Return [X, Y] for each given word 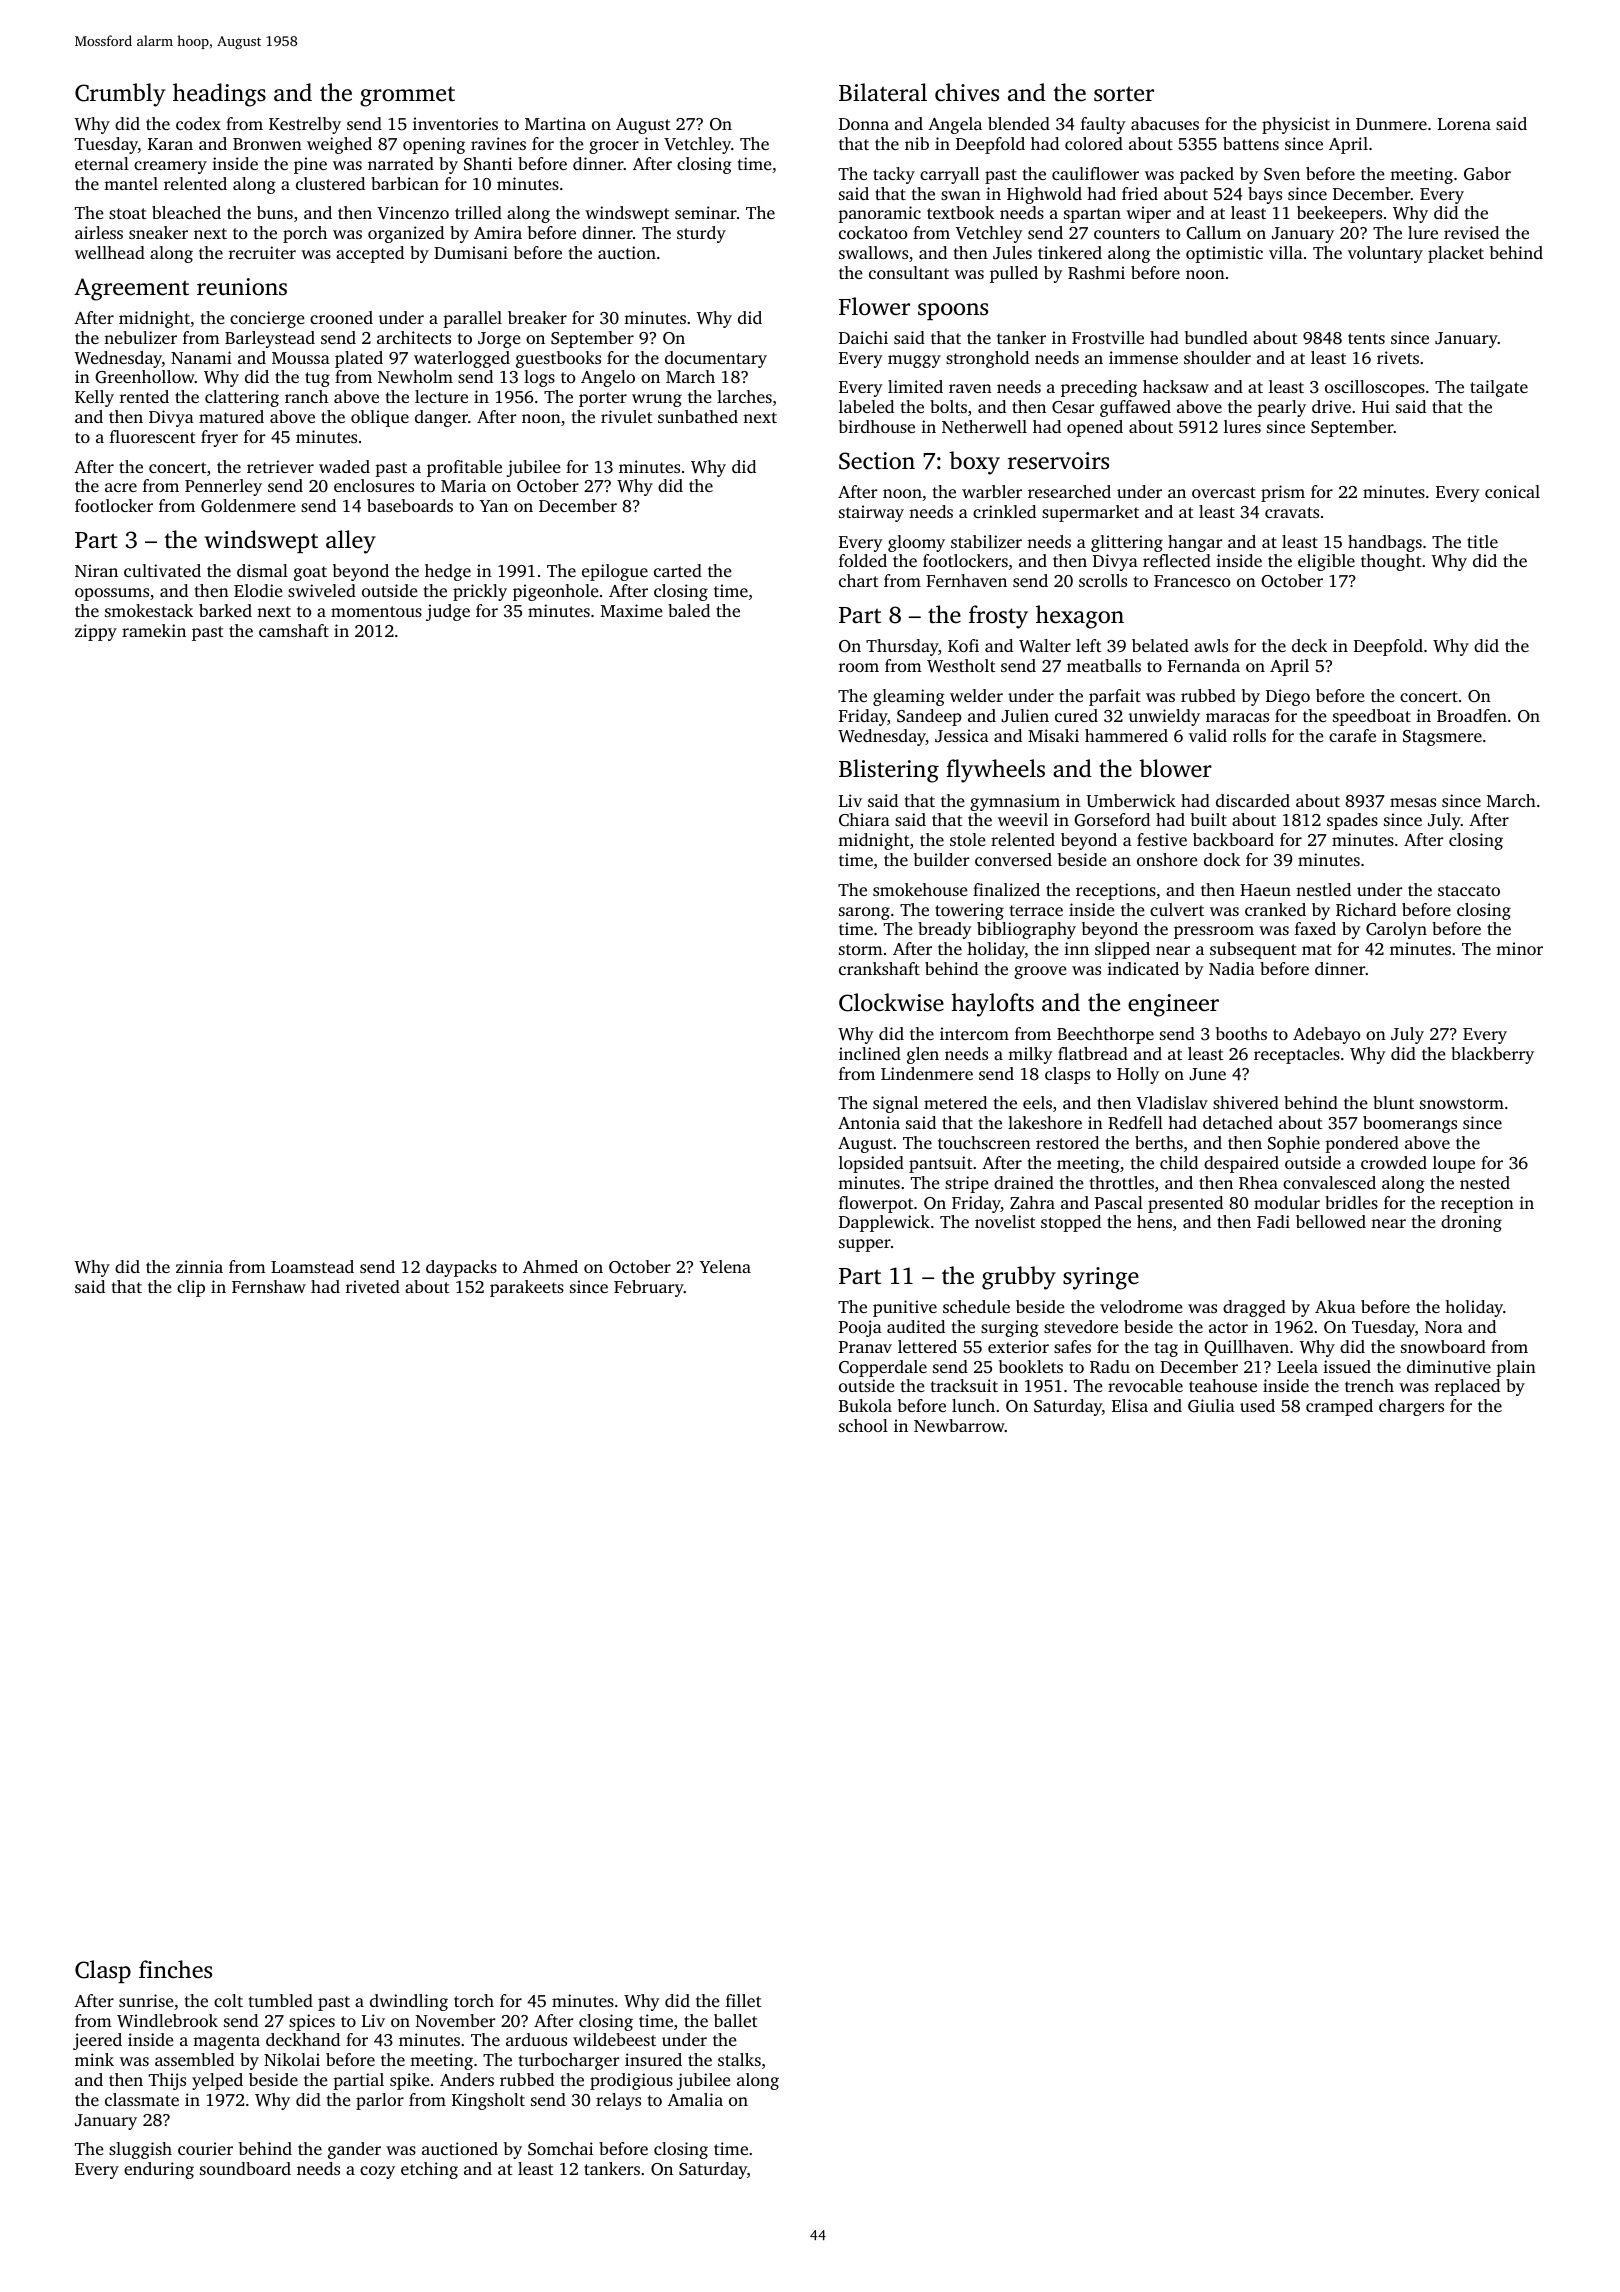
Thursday [902, 647]
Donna [864, 124]
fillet [744, 2000]
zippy [96, 632]
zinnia [199, 1266]
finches [175, 1969]
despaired [1241, 1164]
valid [1208, 735]
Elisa [1130, 1405]
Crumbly [120, 95]
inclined [870, 1053]
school [863, 1425]
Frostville [1108, 337]
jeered [97, 2041]
